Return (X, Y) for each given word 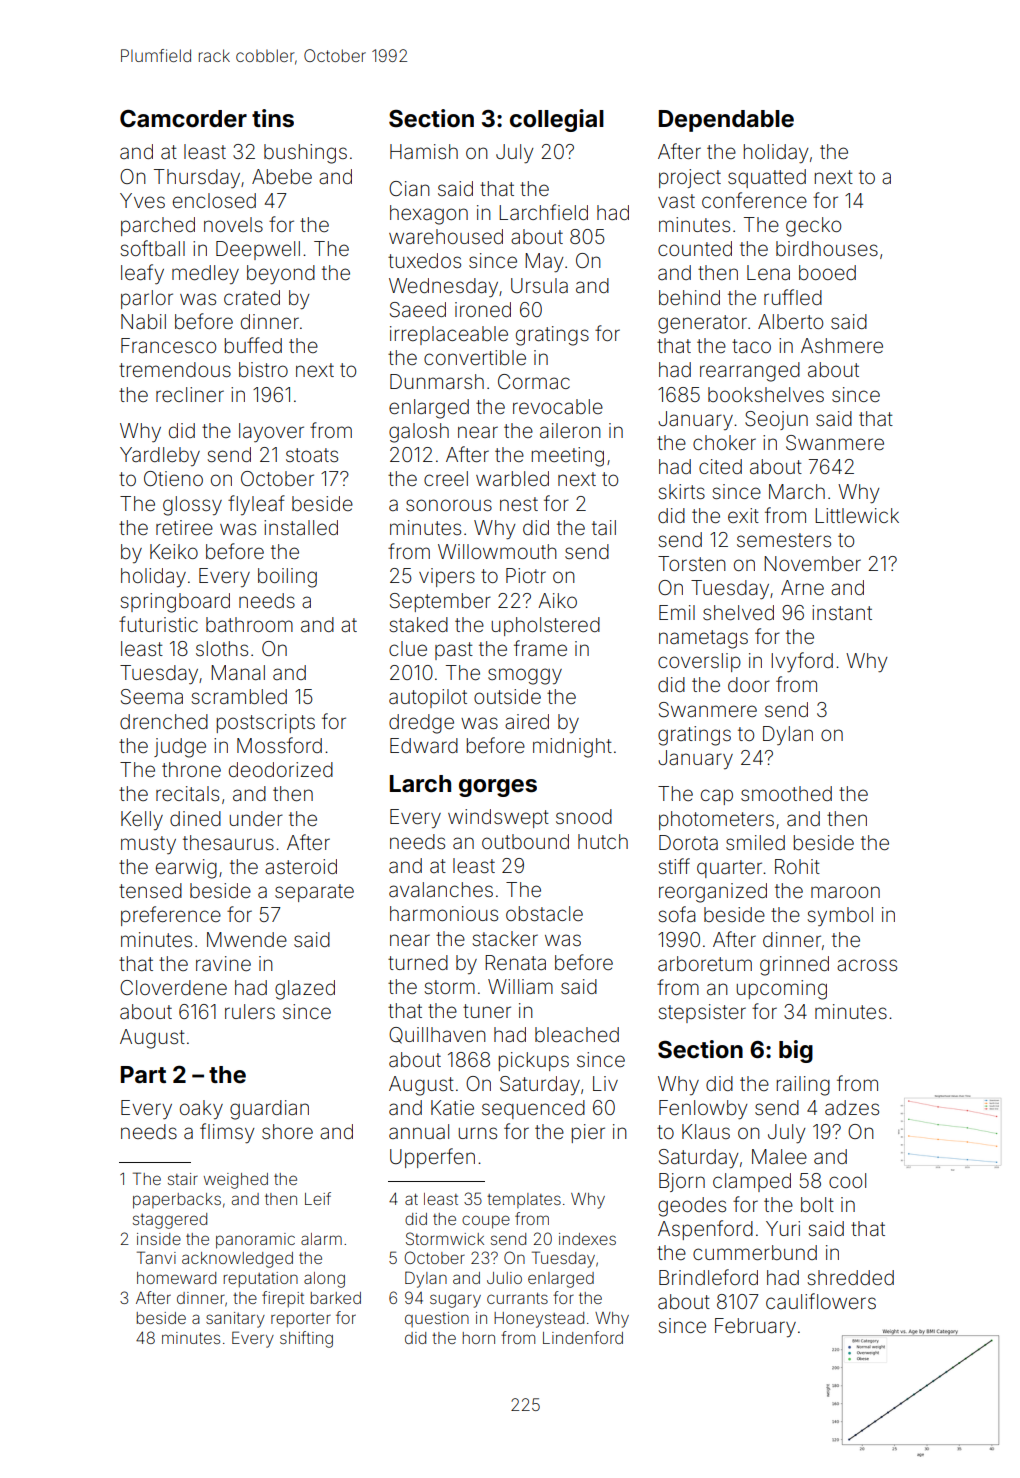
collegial (557, 120)
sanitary (235, 1320)
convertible (475, 357)
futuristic (158, 624)
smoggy (525, 676)
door (749, 684)
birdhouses (827, 248)
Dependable (726, 121)
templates (524, 1200)
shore (287, 1131)
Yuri (783, 1228)
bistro (263, 369)
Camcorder (183, 118)
